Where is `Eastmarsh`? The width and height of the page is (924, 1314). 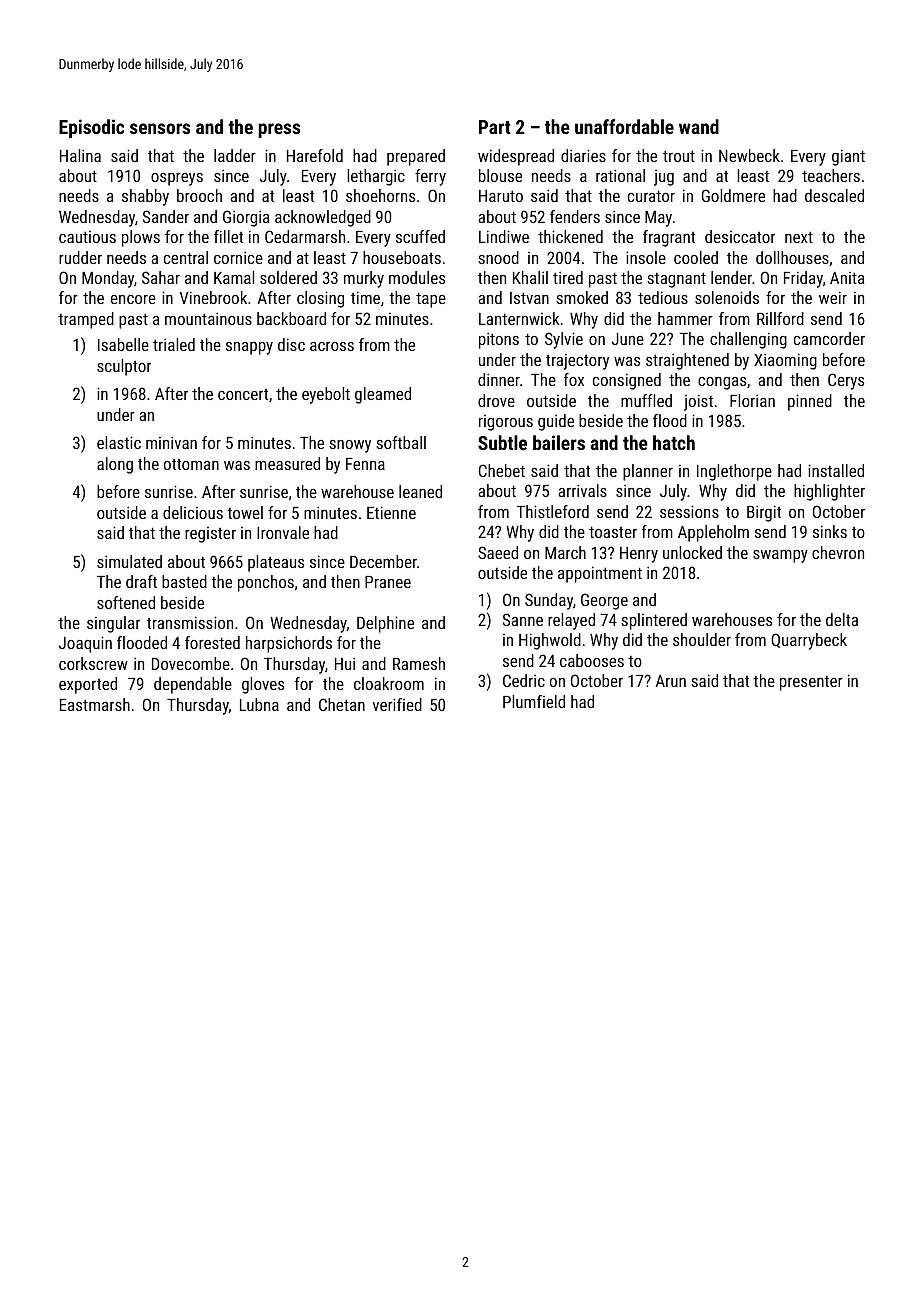
Eastmarsh is located at coordinates (95, 704).
